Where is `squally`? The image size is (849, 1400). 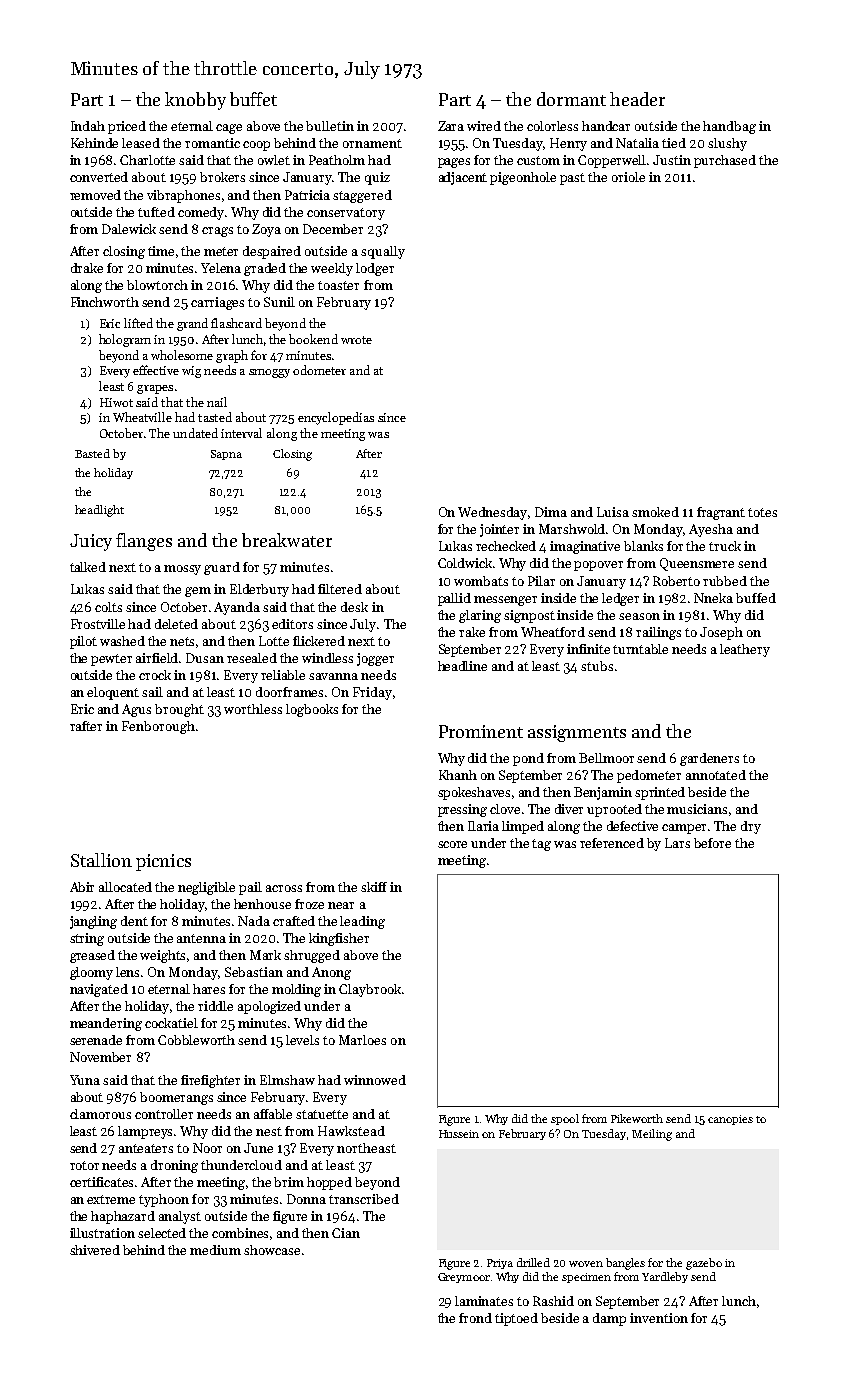 squally is located at coordinates (383, 252).
